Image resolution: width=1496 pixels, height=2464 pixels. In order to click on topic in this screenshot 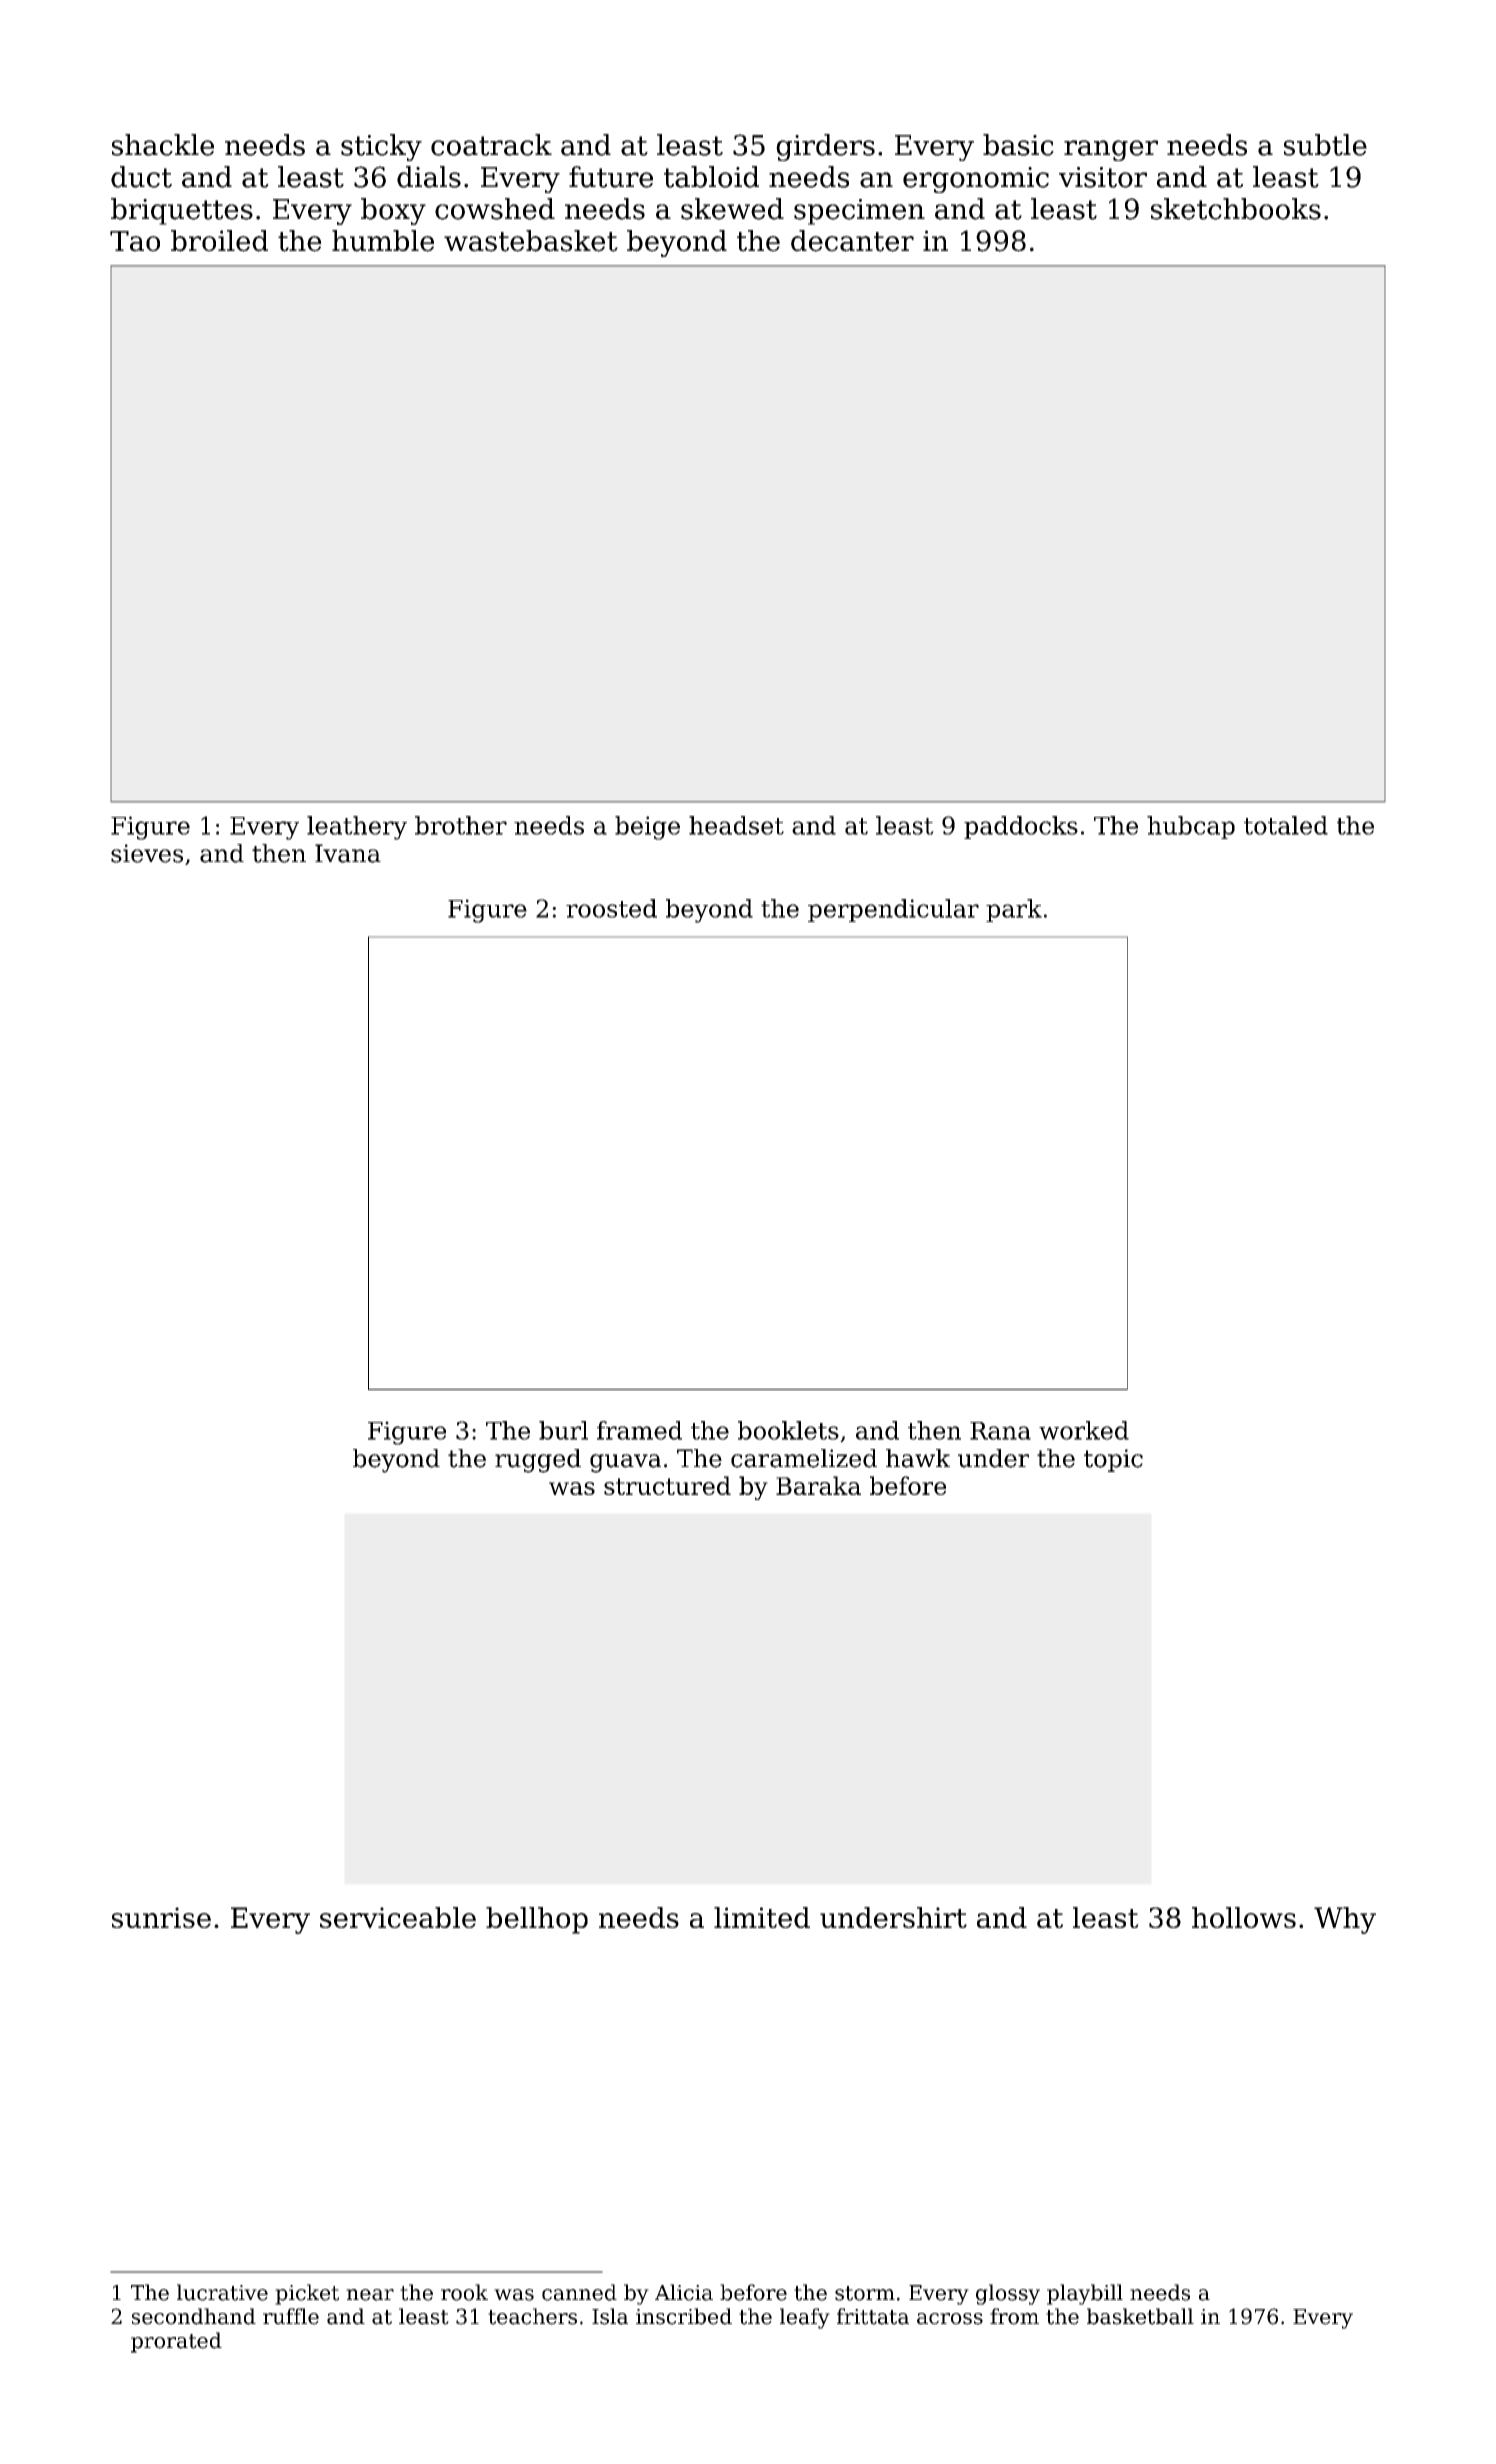, I will do `click(1113, 1460)`.
